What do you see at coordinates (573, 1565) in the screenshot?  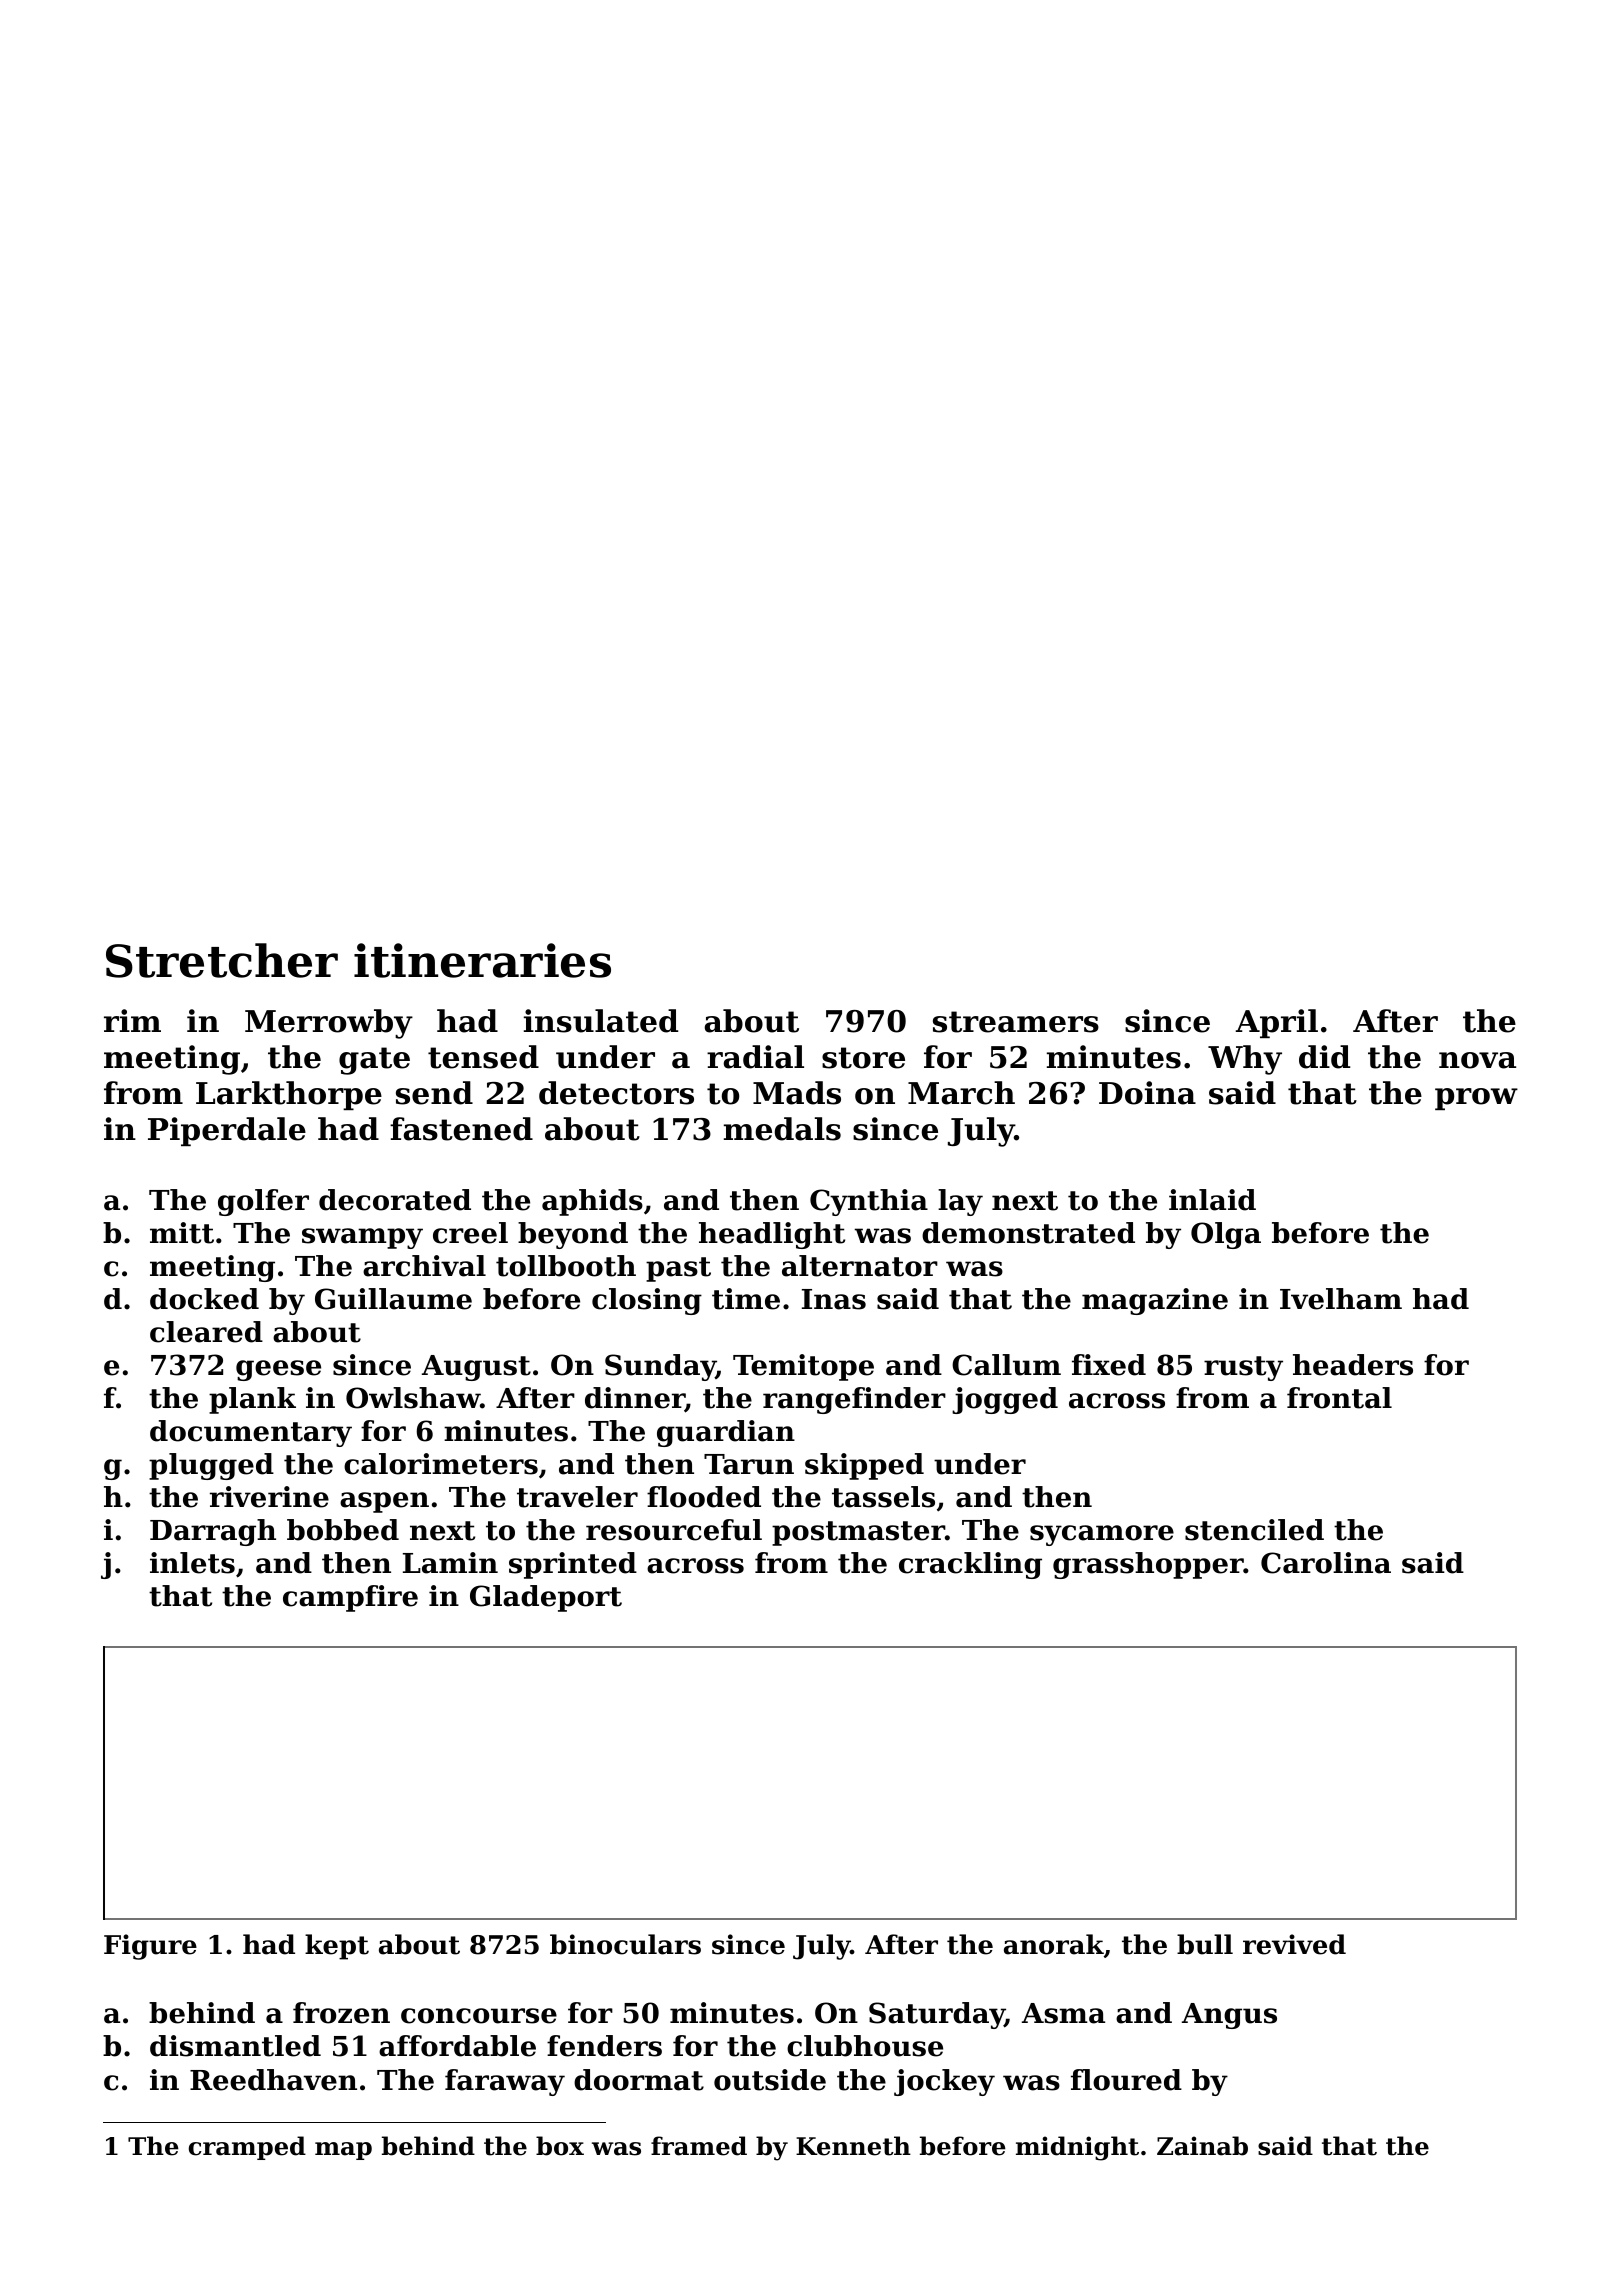 I see `sprinted` at bounding box center [573, 1565].
